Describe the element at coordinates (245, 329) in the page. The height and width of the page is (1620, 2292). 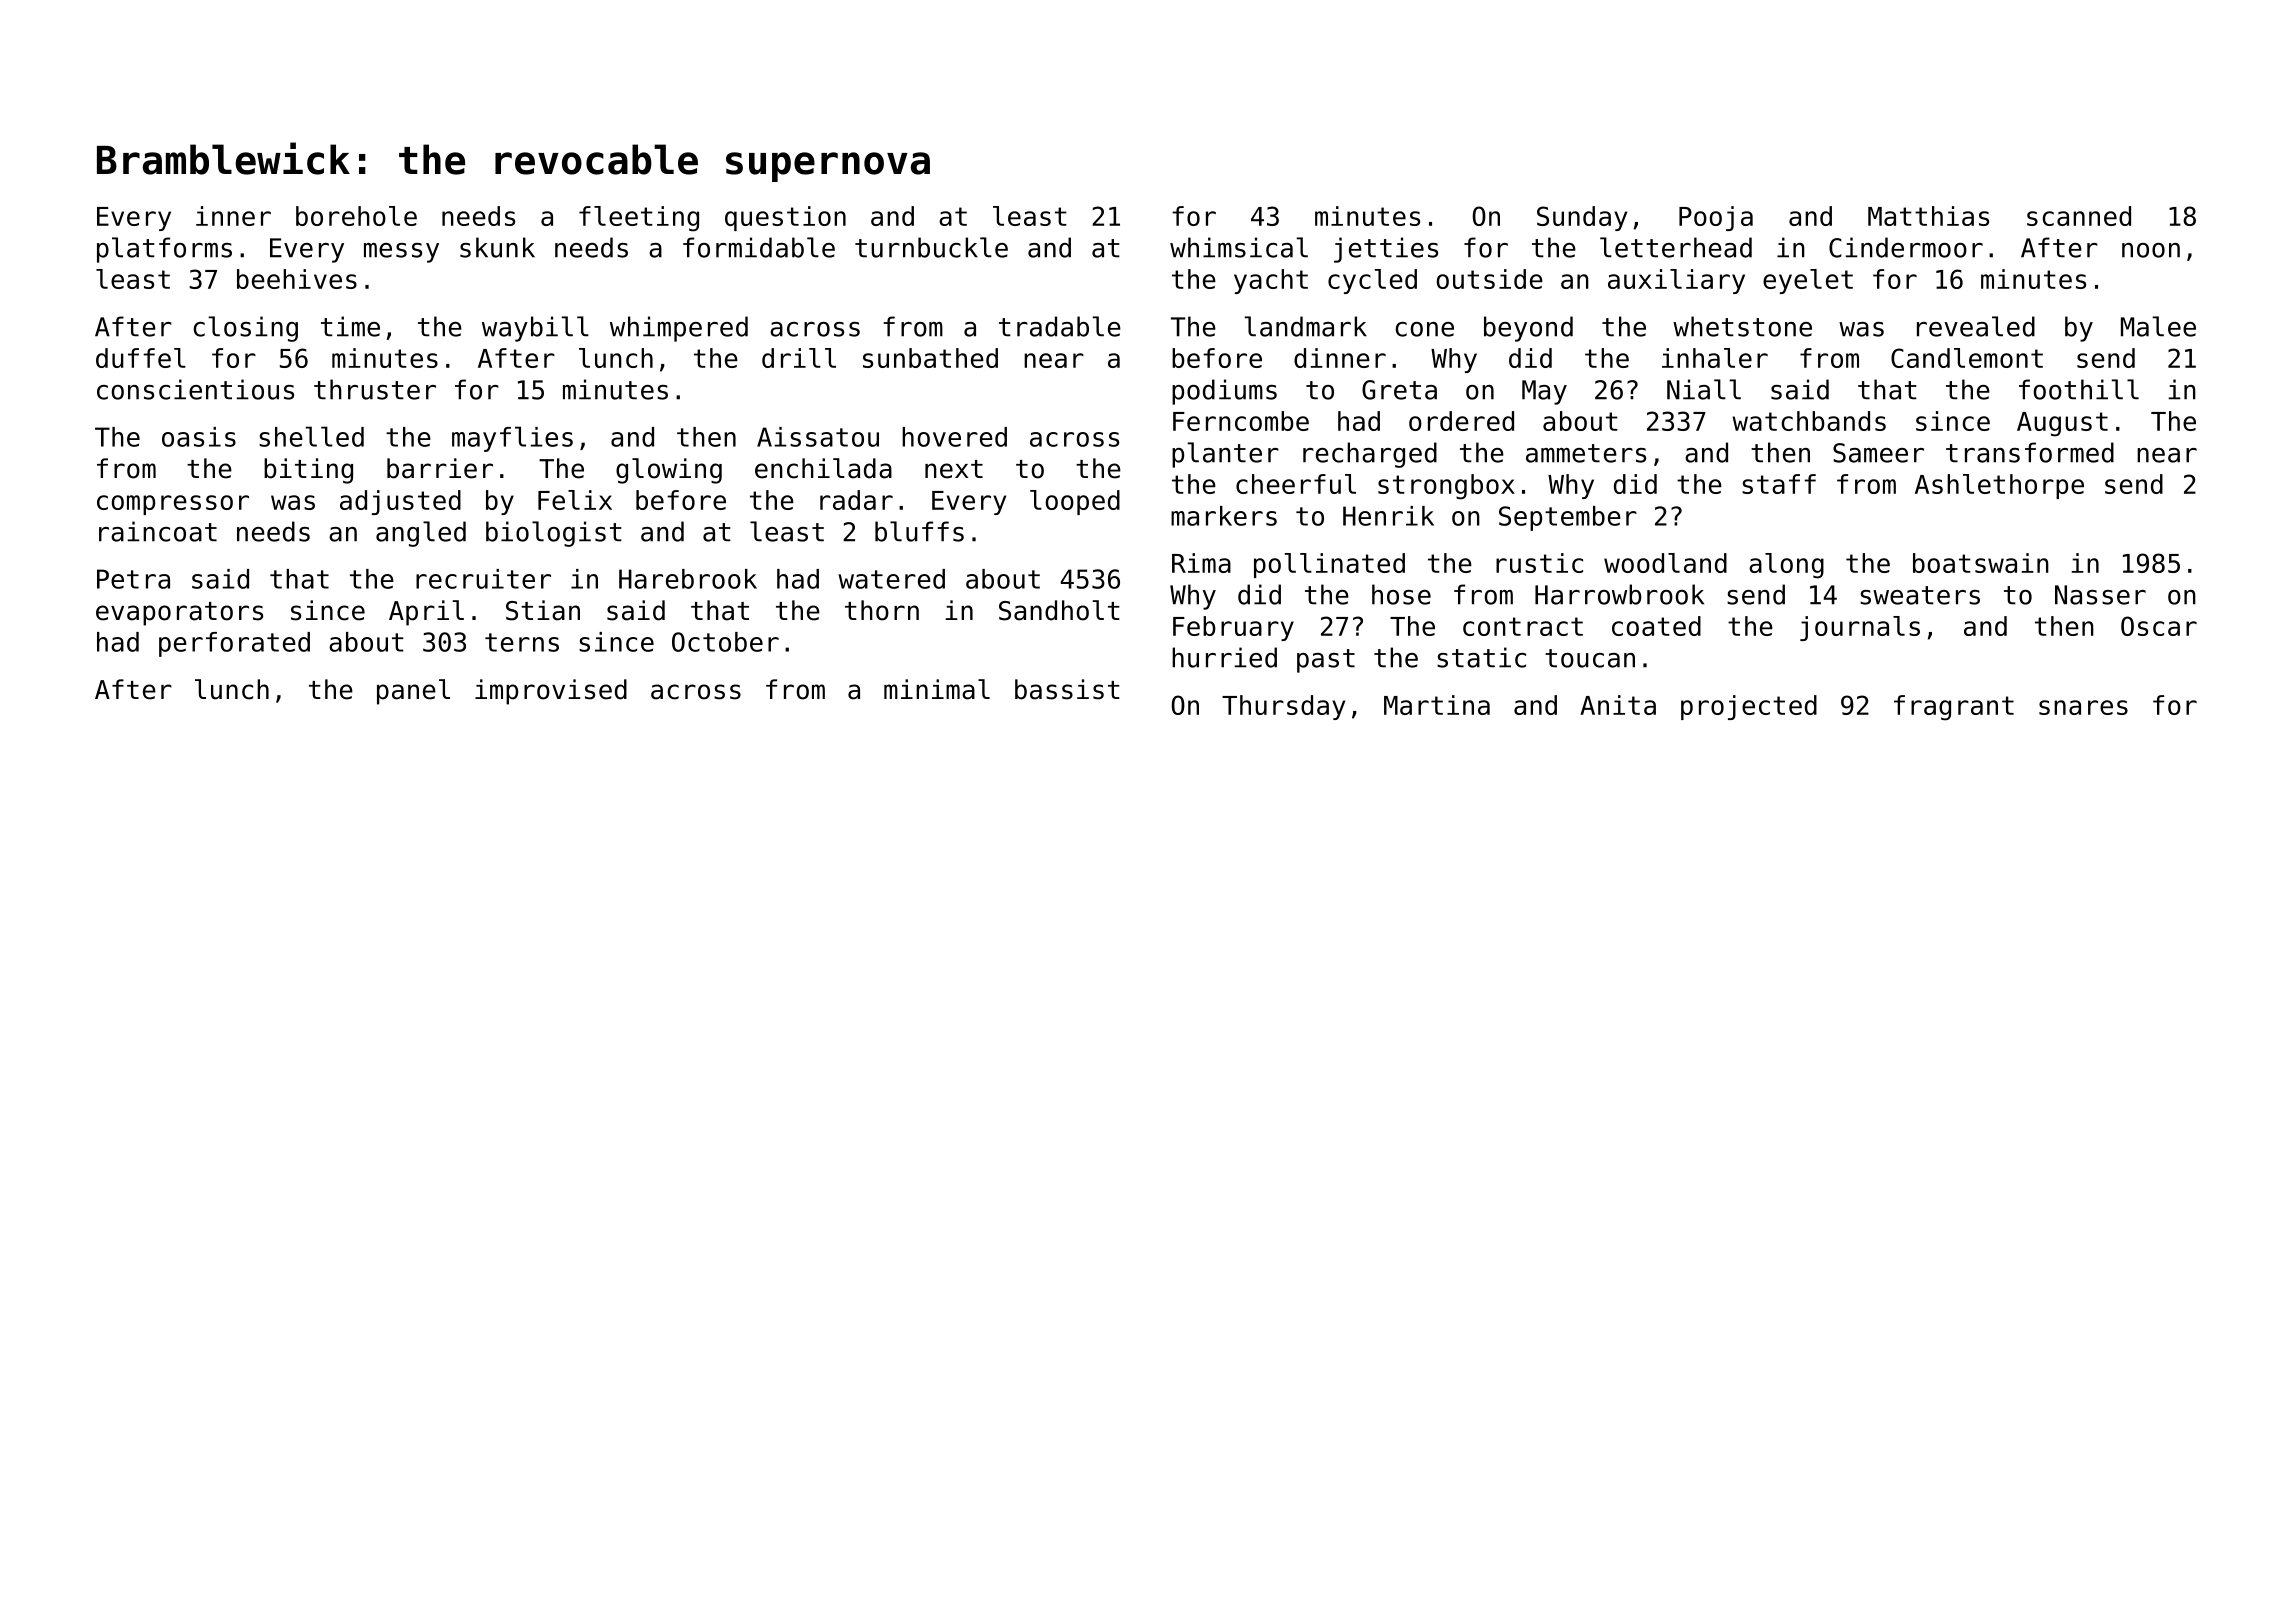
I see `closing` at that location.
